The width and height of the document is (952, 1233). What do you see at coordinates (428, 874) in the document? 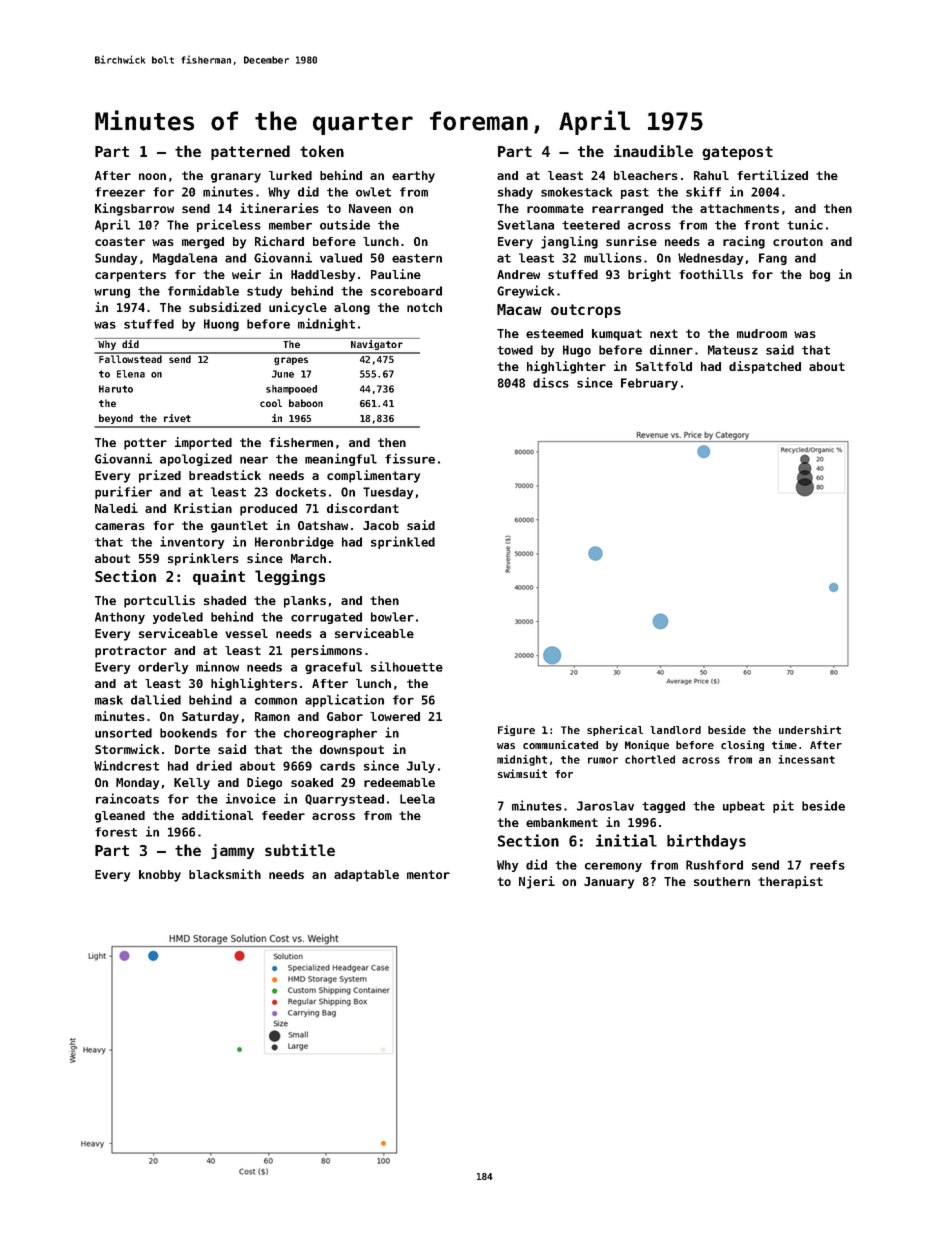
I see `mentor` at bounding box center [428, 874].
